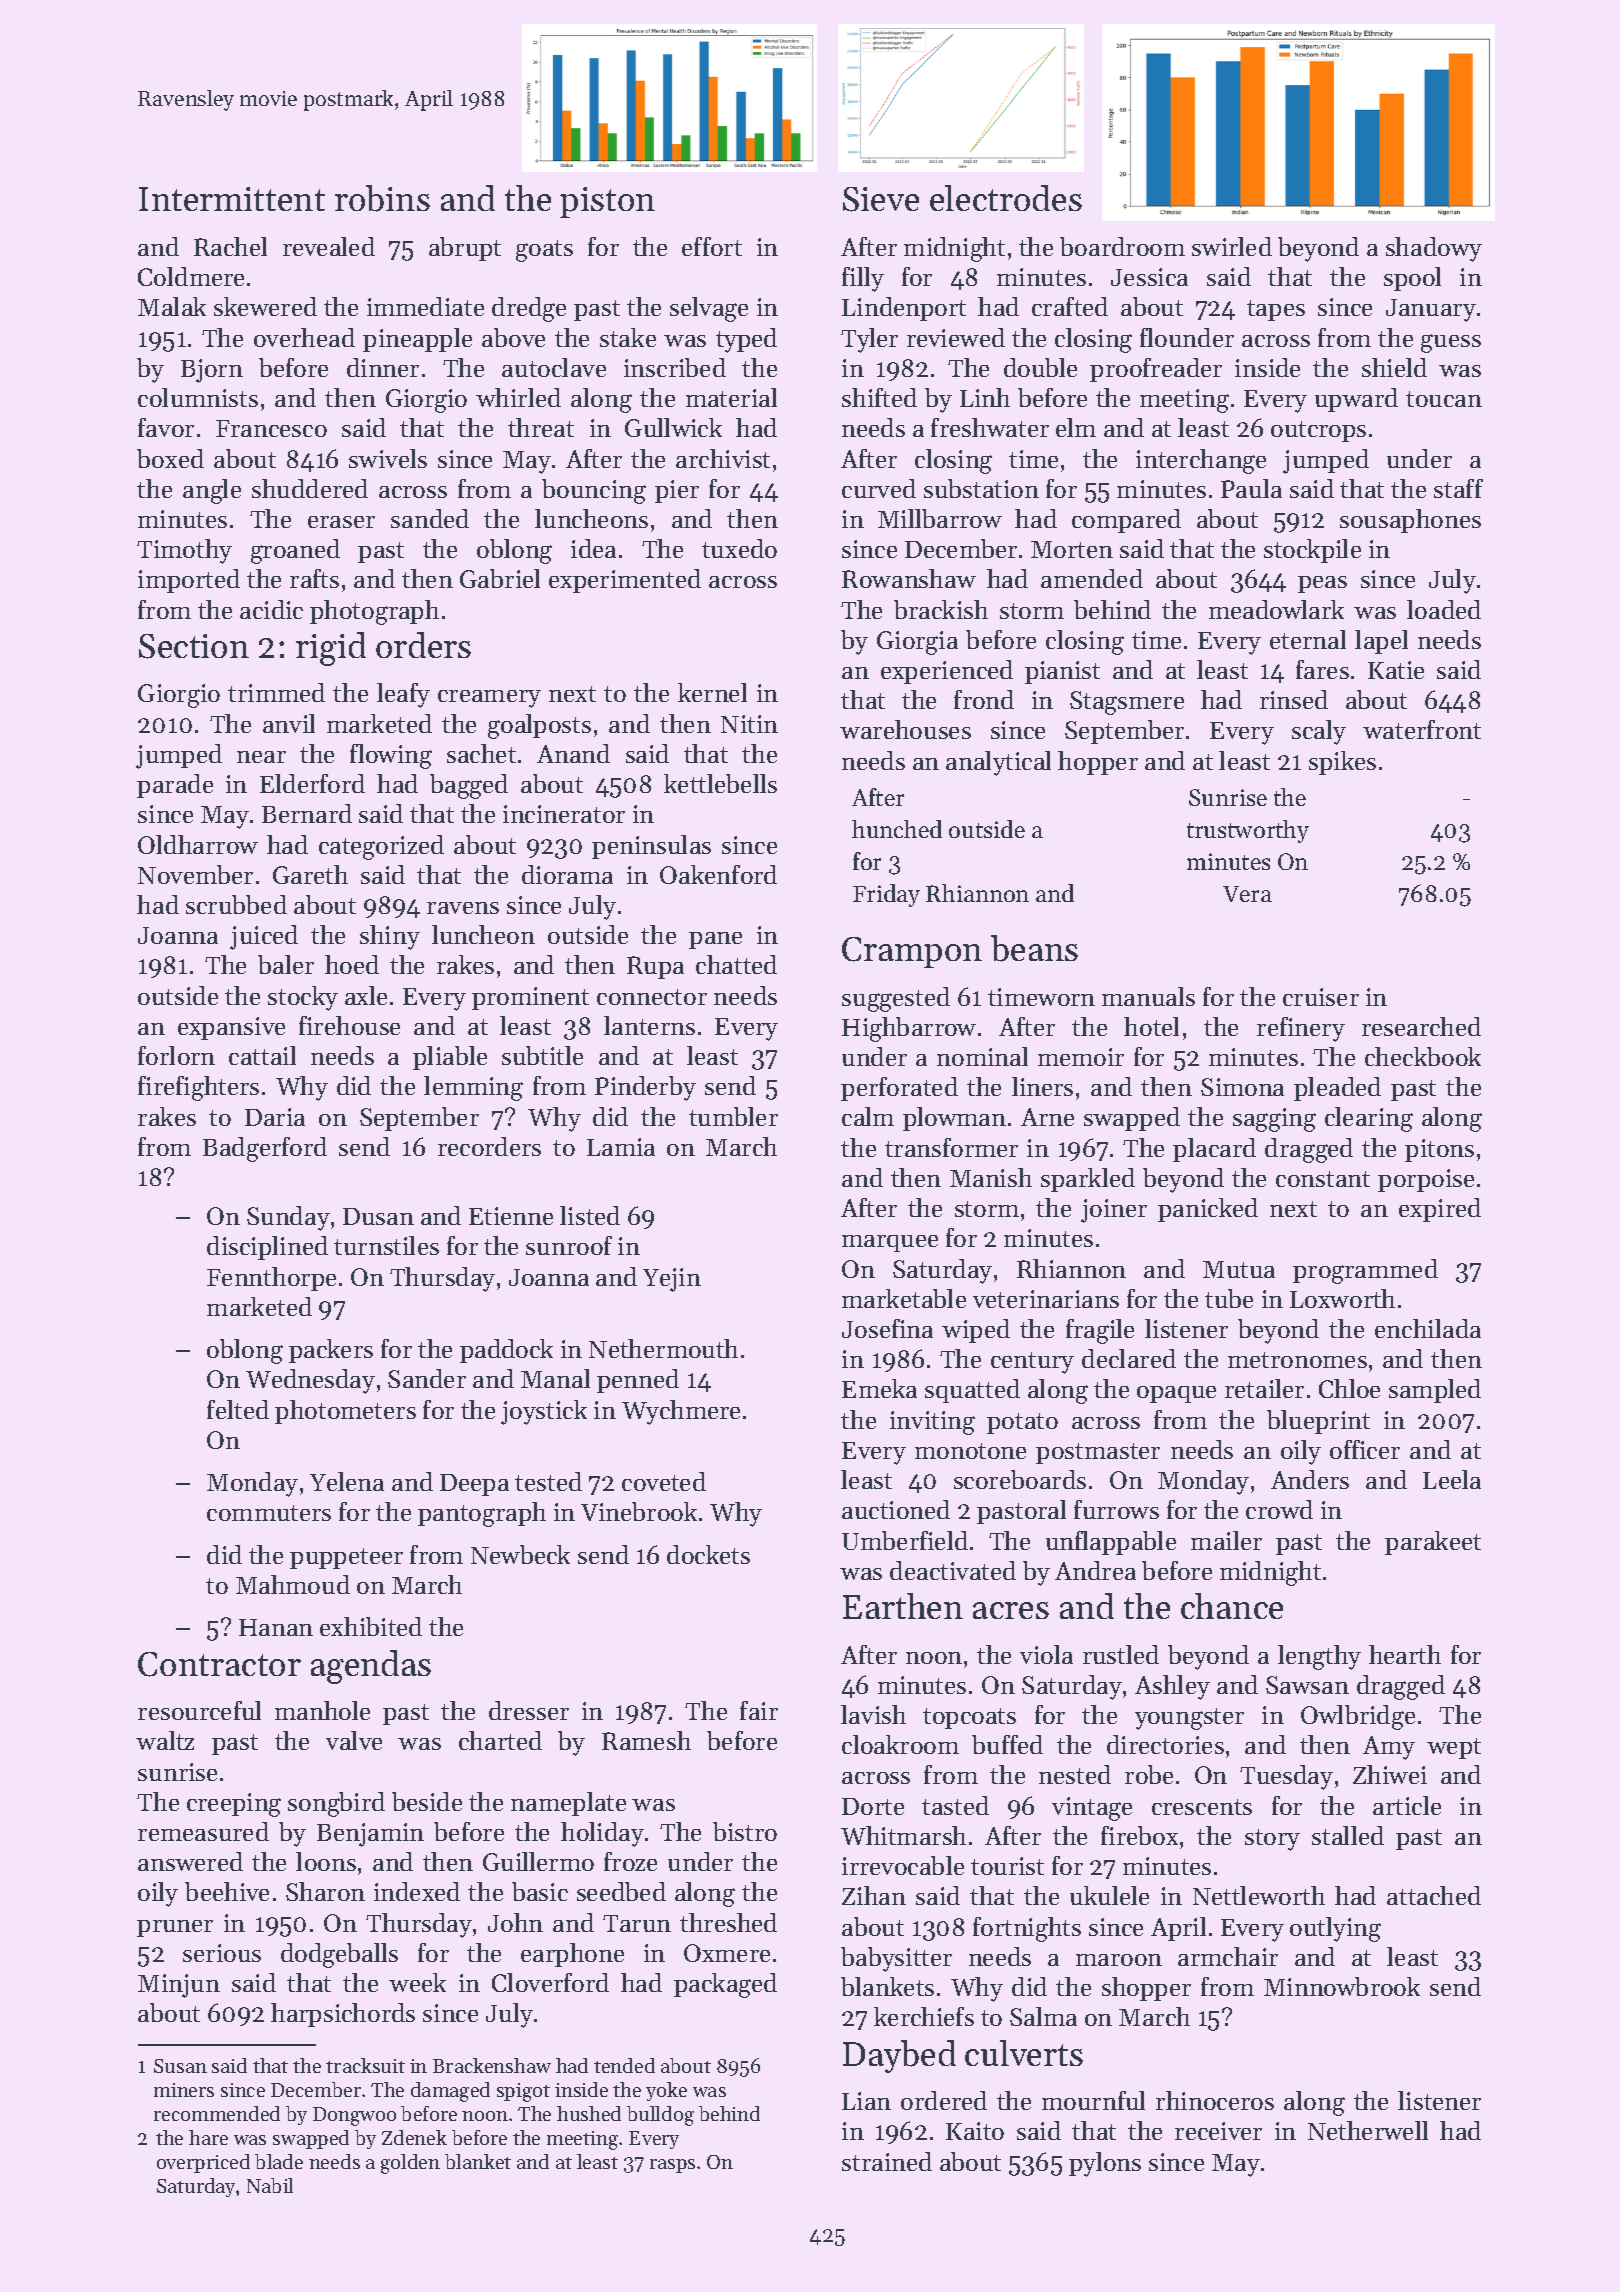 This screenshot has height=2292, width=1620. Describe the element at coordinates (1421, 1026) in the screenshot. I see `researched` at that location.
